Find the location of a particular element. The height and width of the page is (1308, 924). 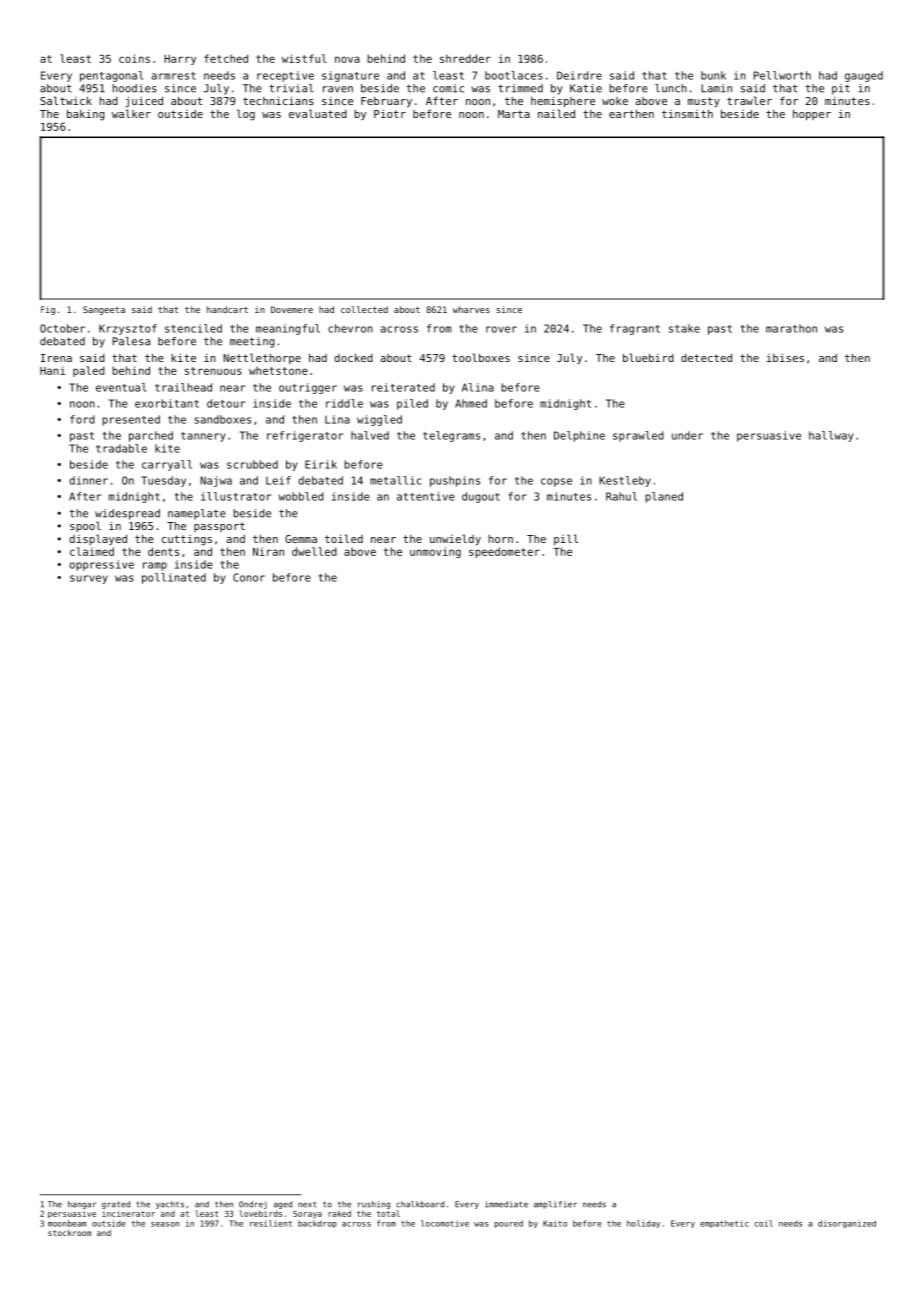

planed is located at coordinates (664, 497).
